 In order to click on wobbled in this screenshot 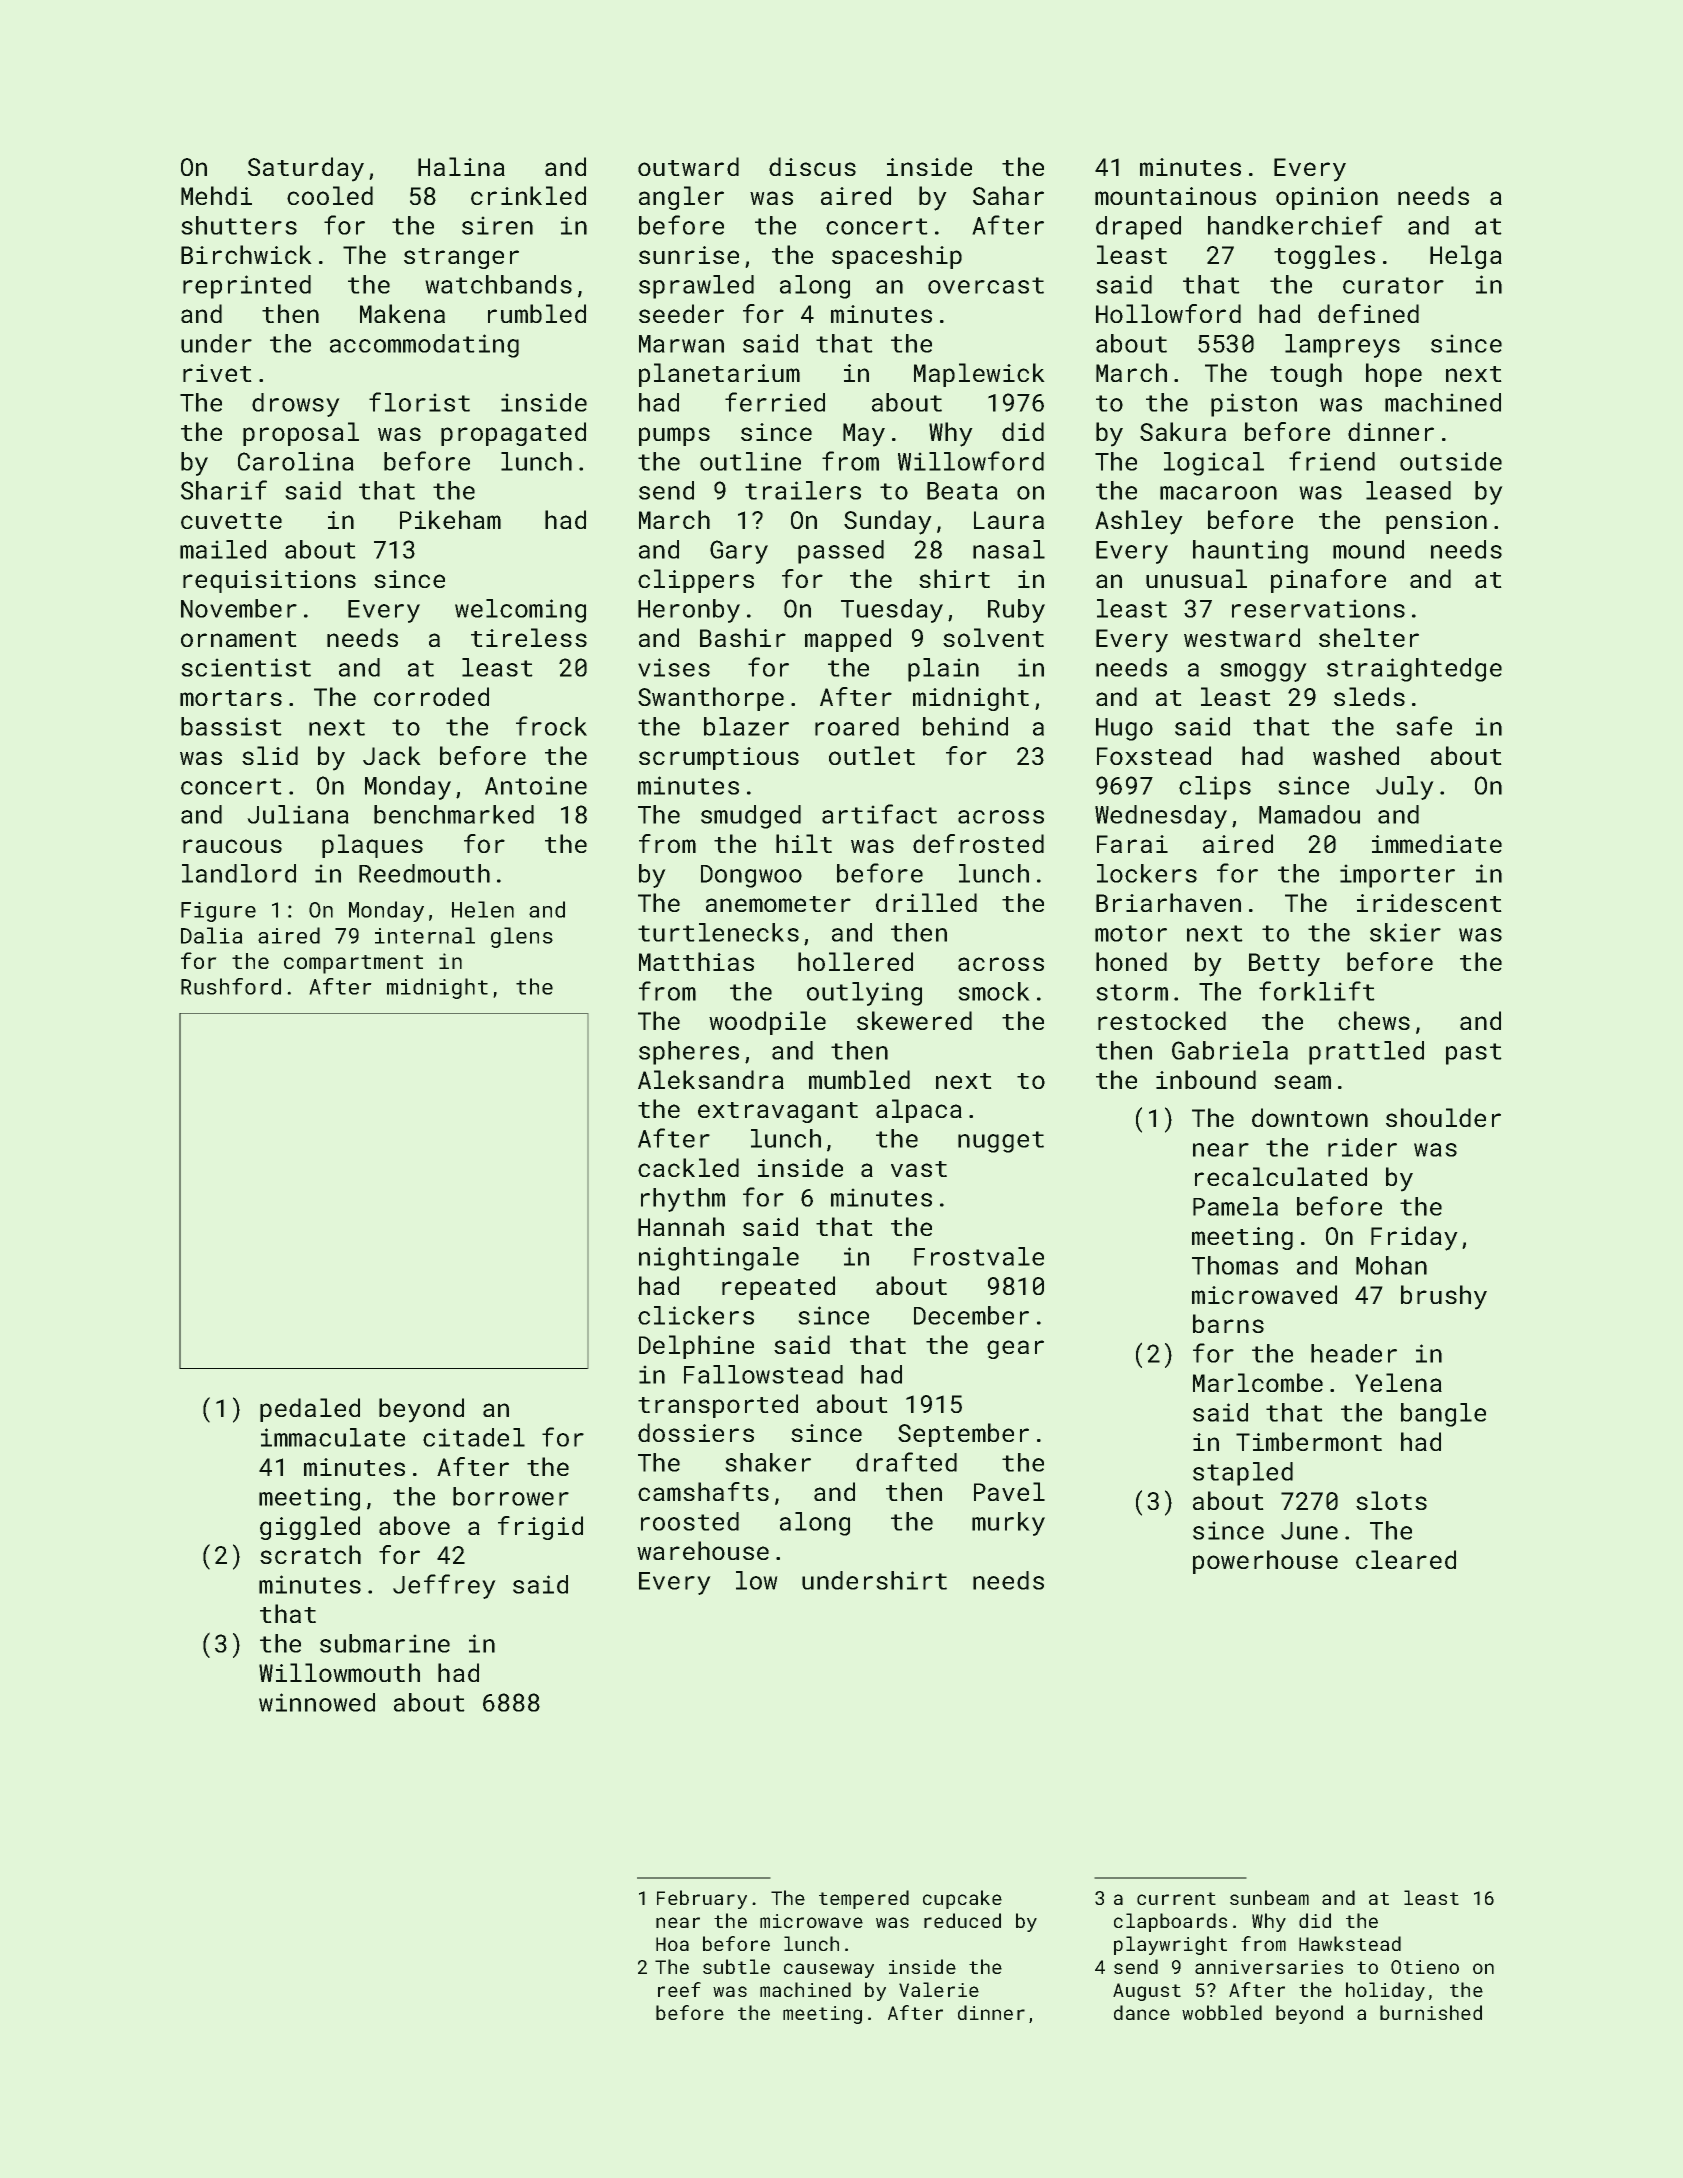, I will do `click(1222, 2012)`.
